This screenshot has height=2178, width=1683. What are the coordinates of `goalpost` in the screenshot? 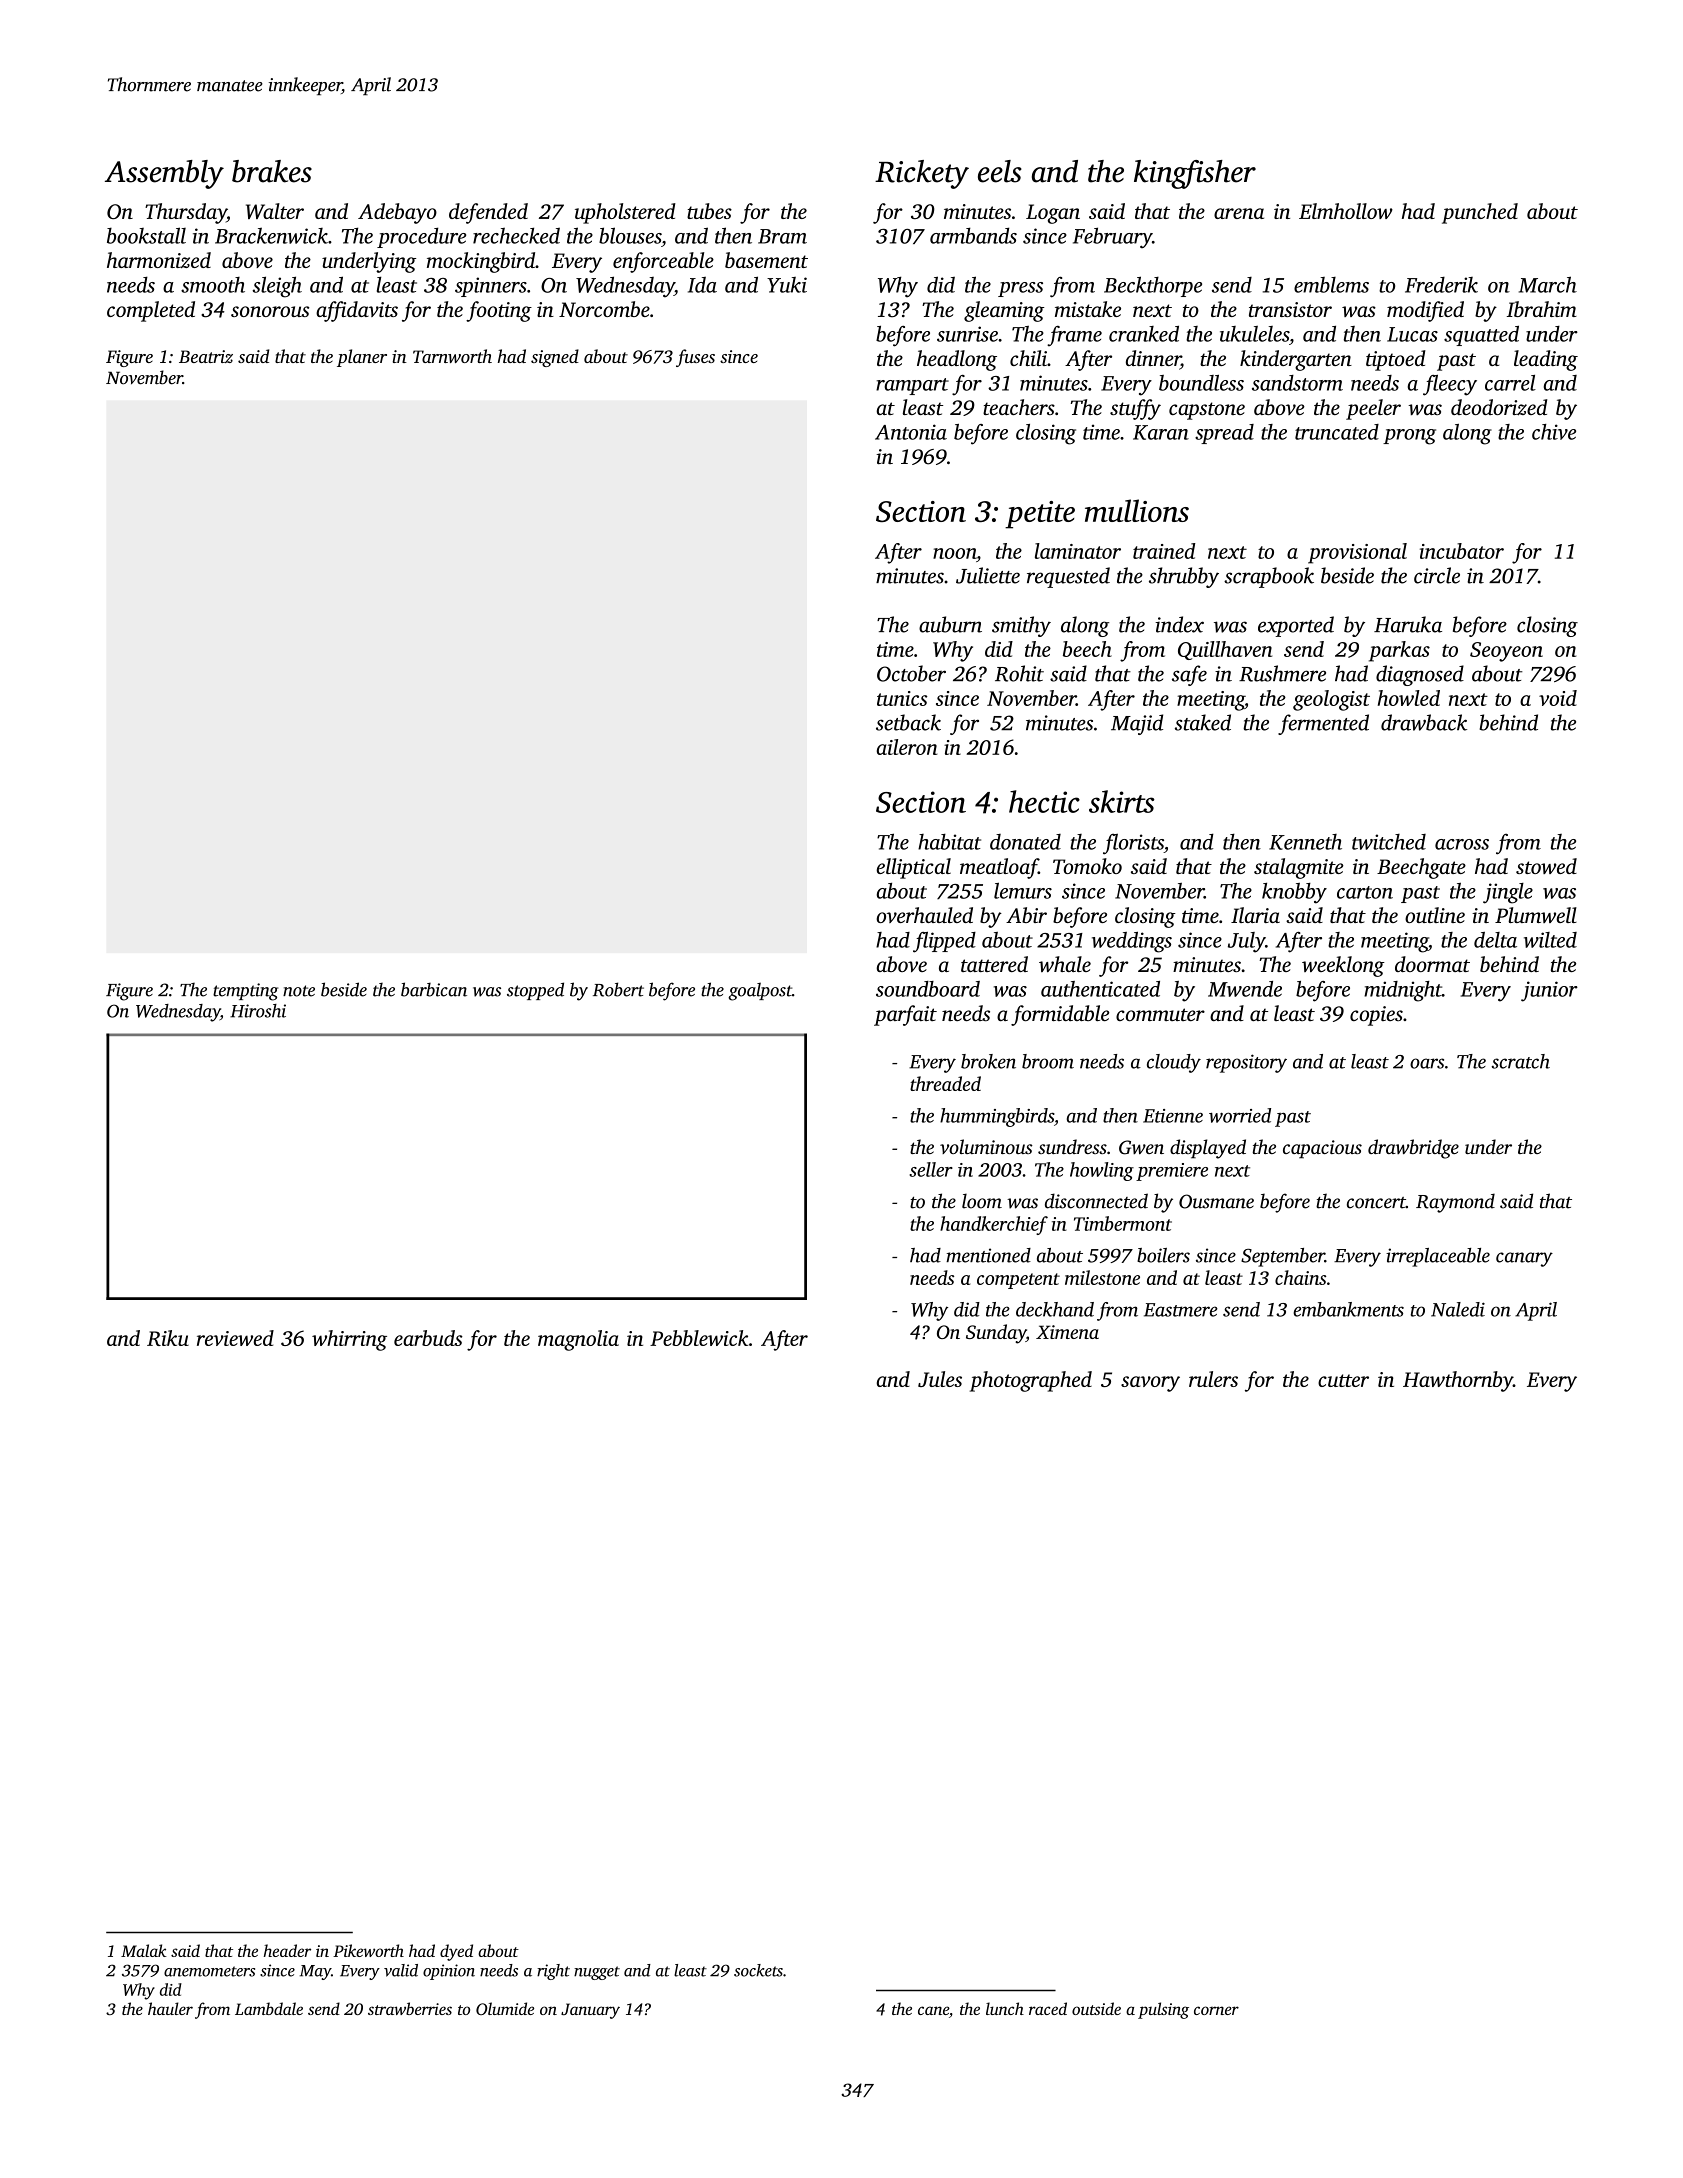 It's located at (760, 991).
